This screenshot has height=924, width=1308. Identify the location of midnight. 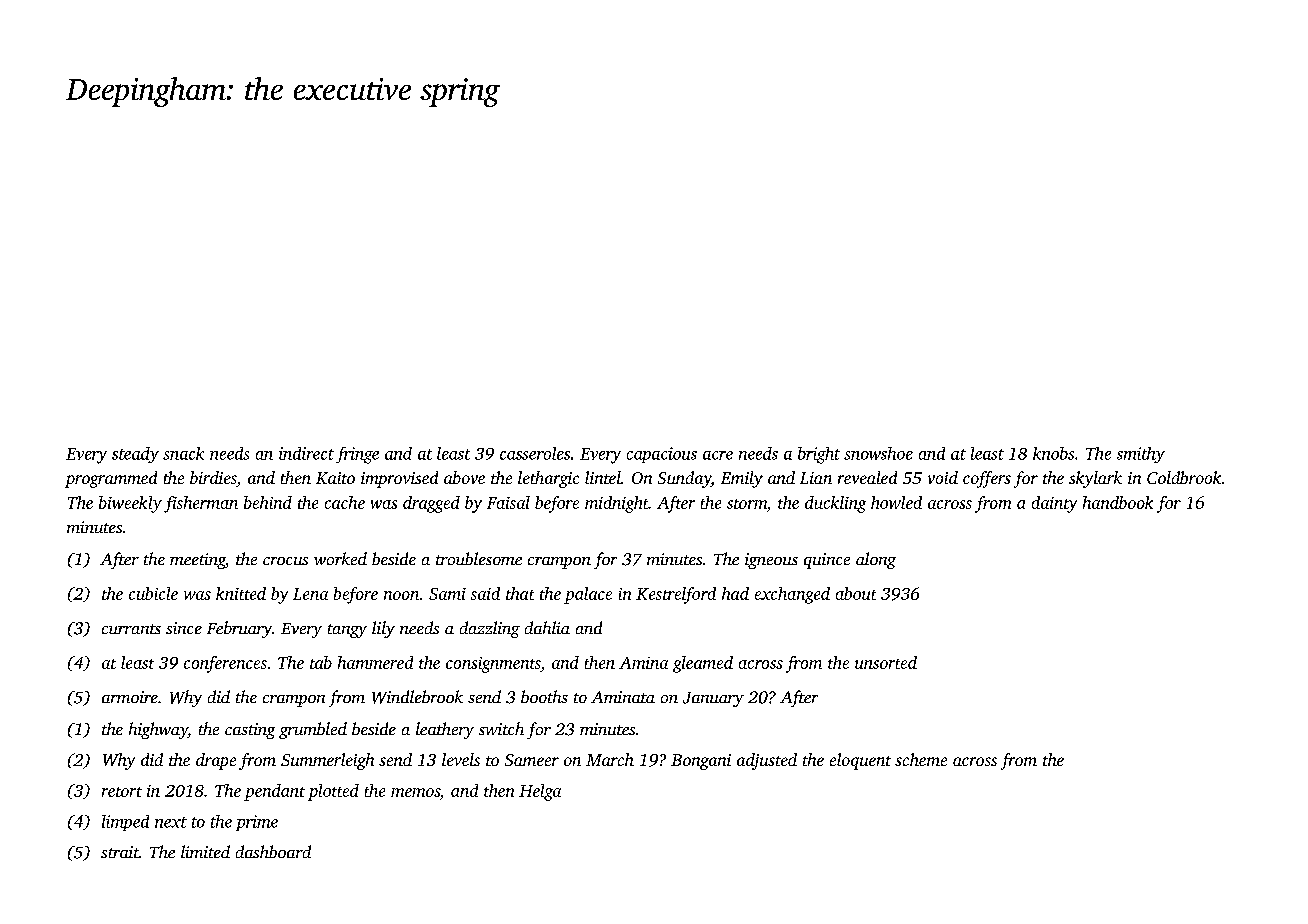
(617, 504).
